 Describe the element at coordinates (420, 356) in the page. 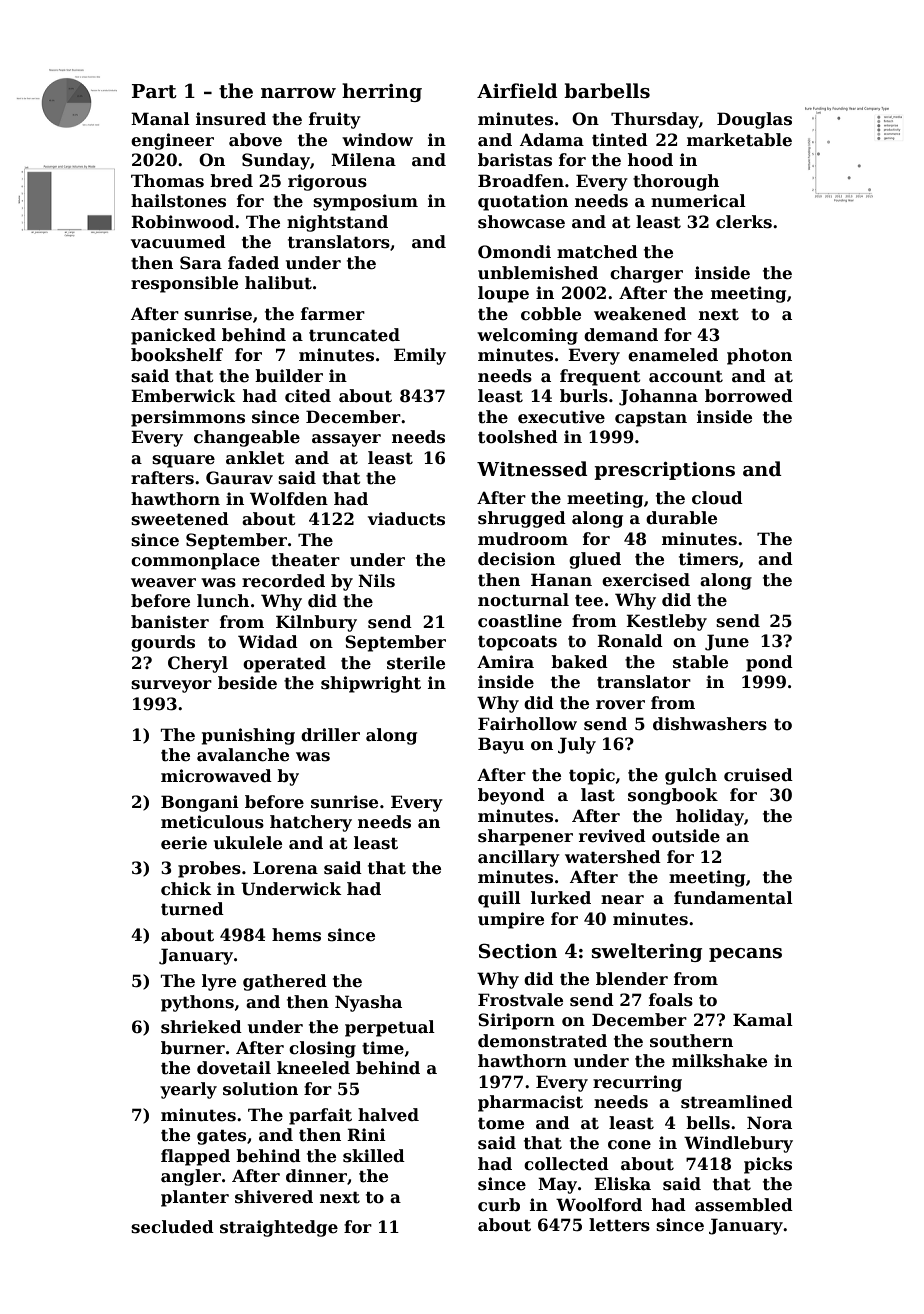

I see `Emily` at that location.
